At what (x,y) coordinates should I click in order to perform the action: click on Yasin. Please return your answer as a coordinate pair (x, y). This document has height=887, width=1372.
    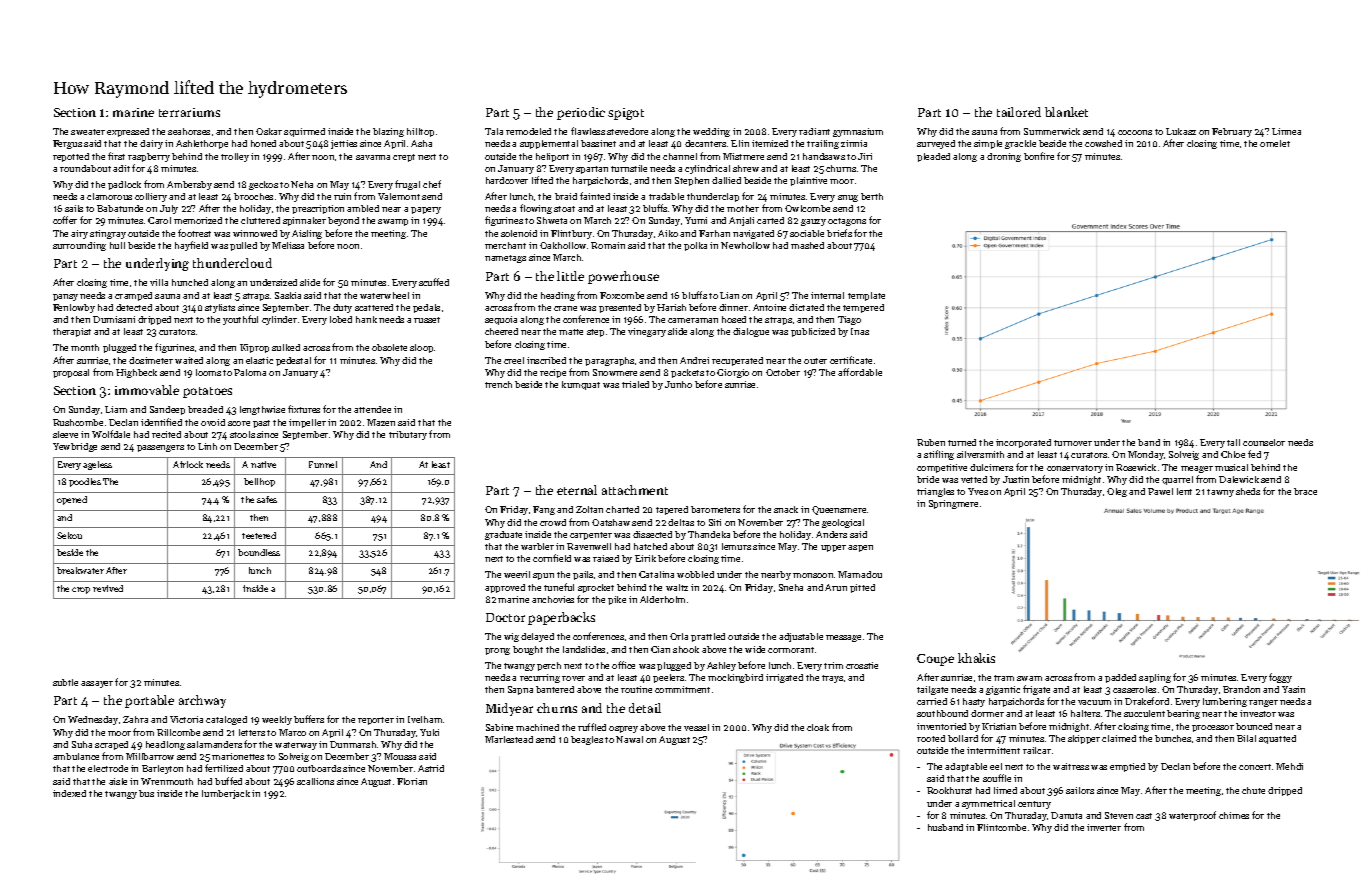
    Looking at the image, I should click on (1293, 689).
